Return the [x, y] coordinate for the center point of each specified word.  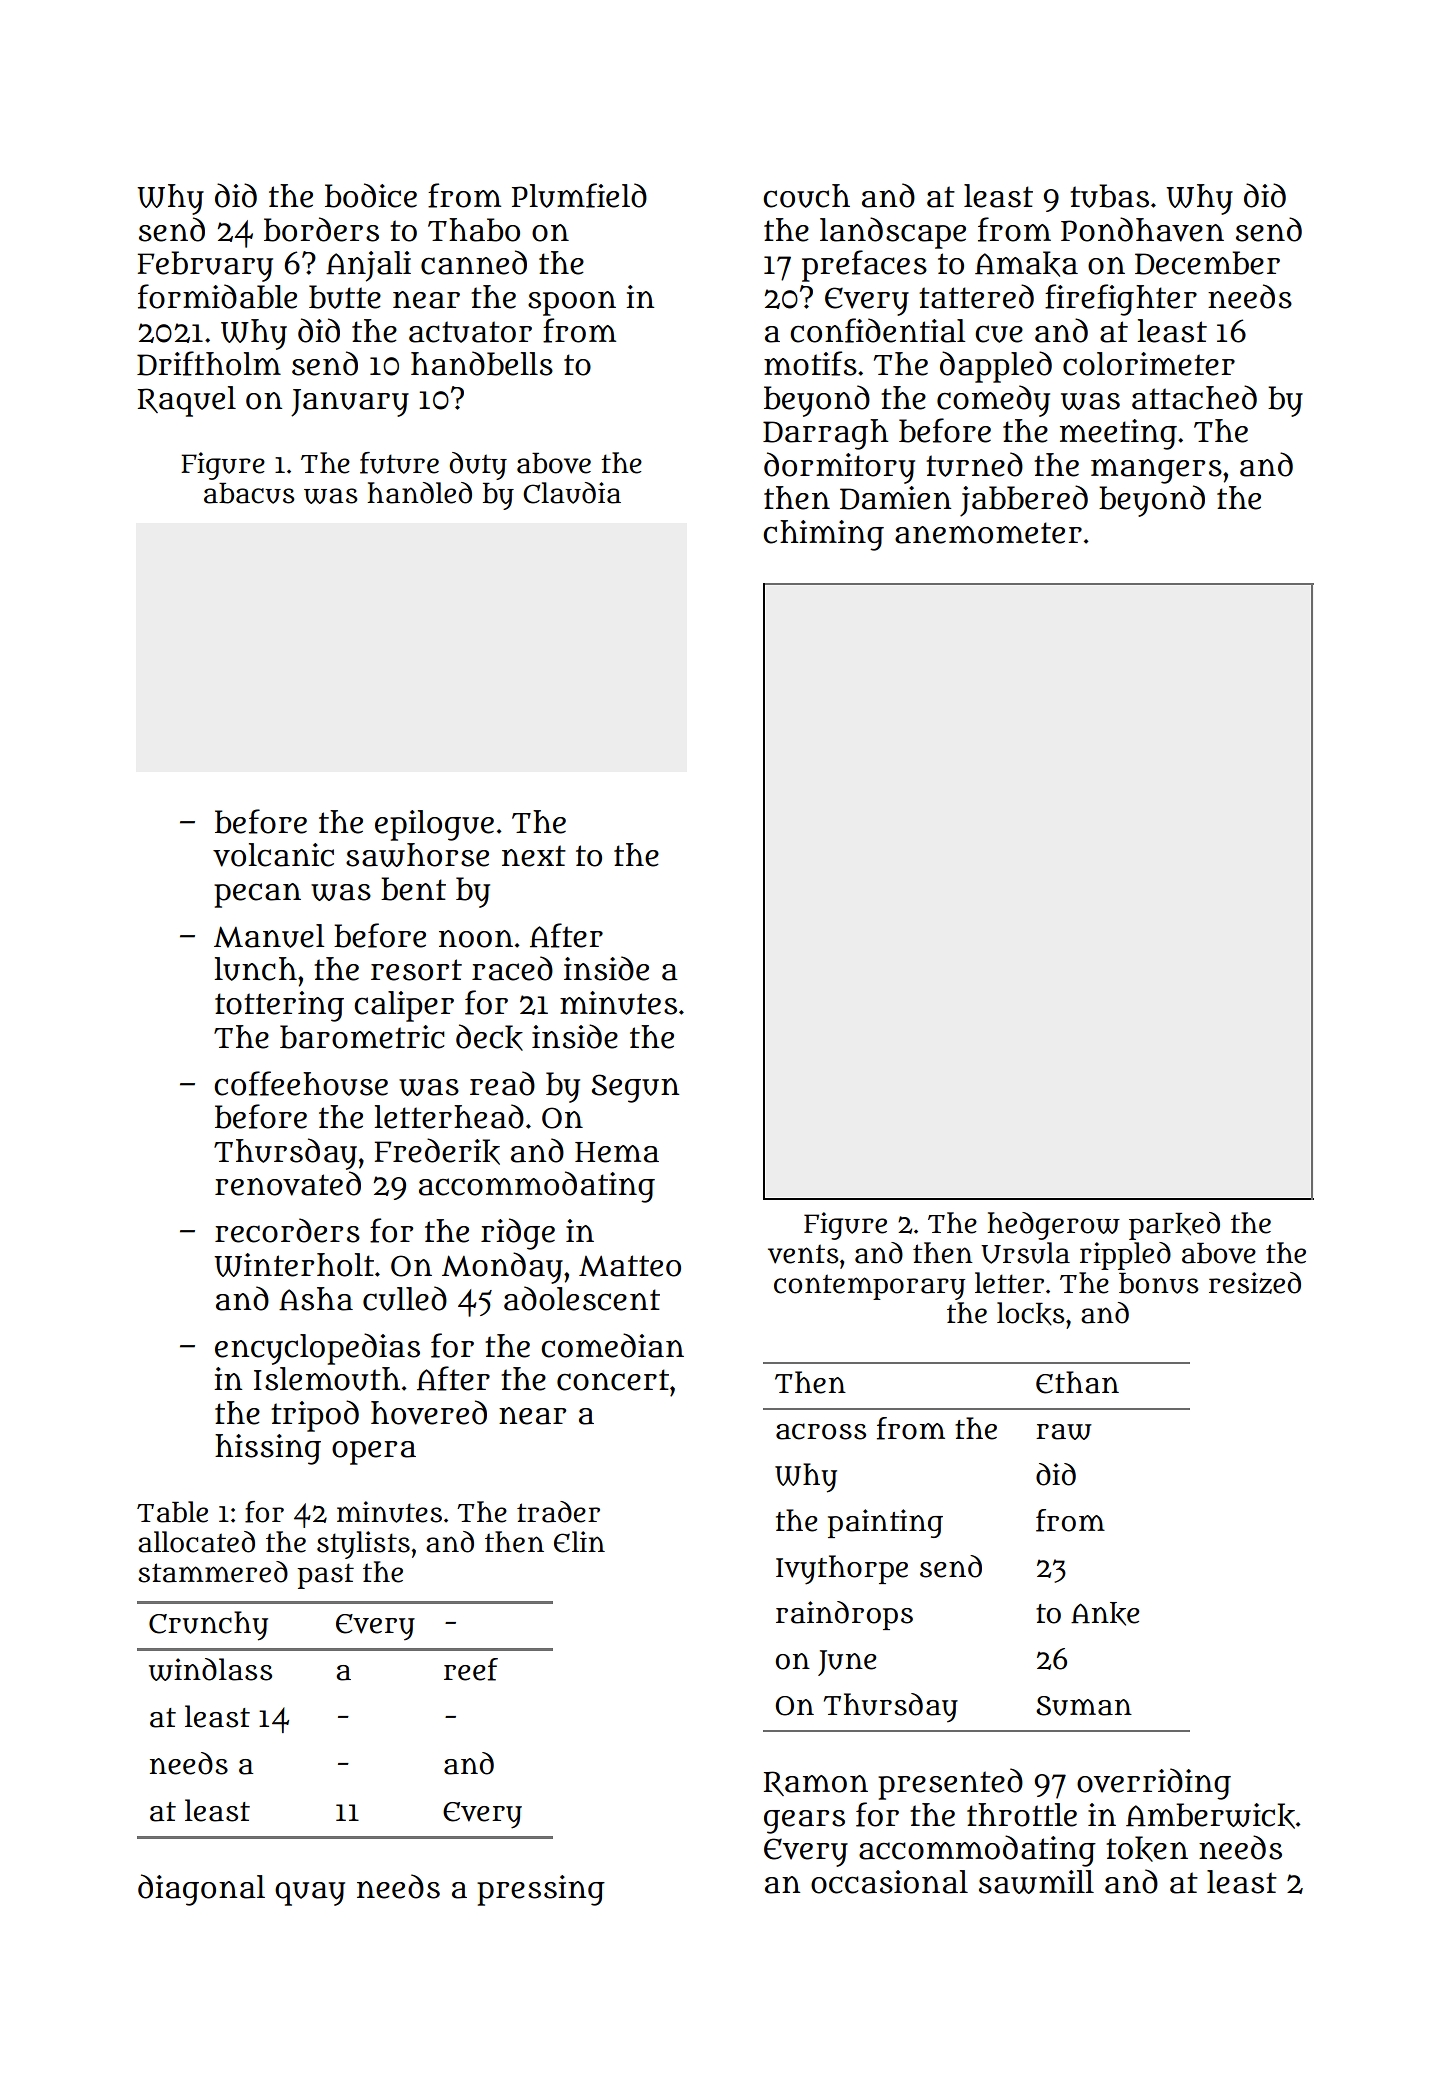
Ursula [1025, 1253]
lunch [255, 969]
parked [1174, 1226]
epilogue [434, 825]
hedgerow [1053, 1226]
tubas [1109, 196]
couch [806, 196]
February [205, 266]
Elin [579, 1542]
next [534, 856]
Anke [1105, 1614]
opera [374, 1453]
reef [471, 1669]
